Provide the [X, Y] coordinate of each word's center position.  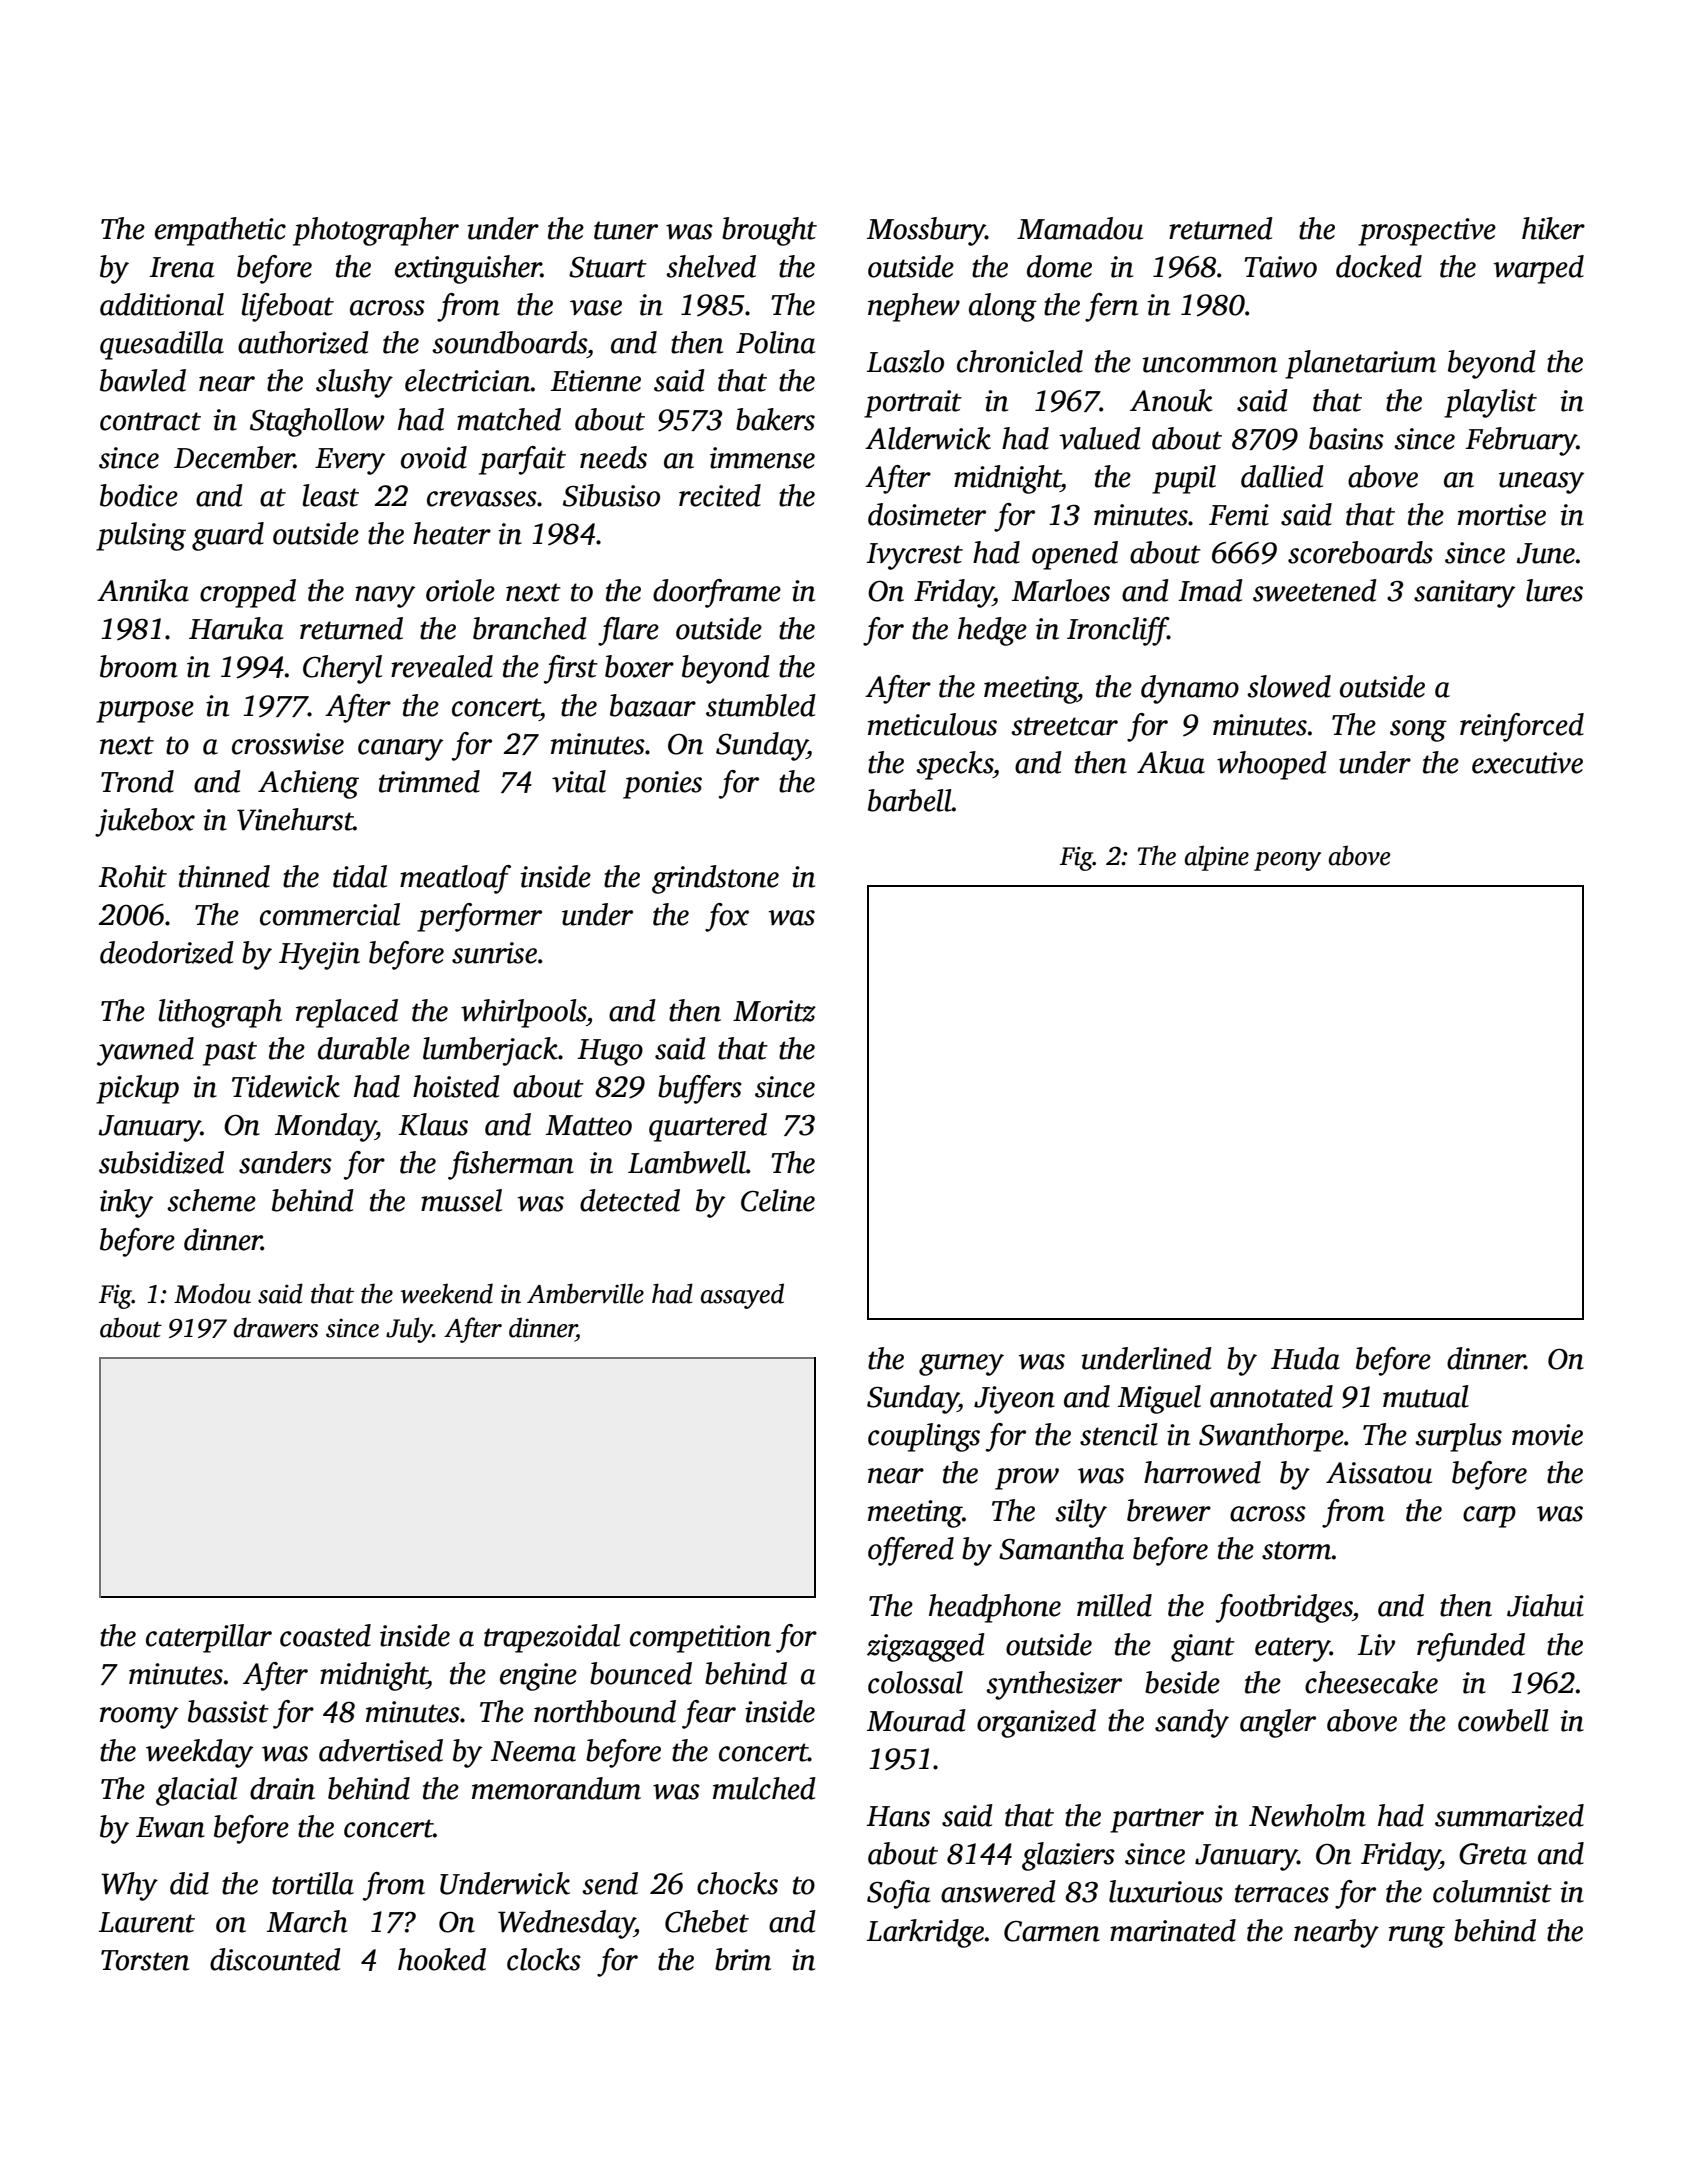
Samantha [1061, 1548]
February [1521, 441]
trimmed [429, 781]
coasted [325, 1635]
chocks [737, 1883]
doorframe [717, 593]
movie [1547, 1435]
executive [1527, 763]
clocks [544, 1959]
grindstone [715, 879]
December [234, 457]
